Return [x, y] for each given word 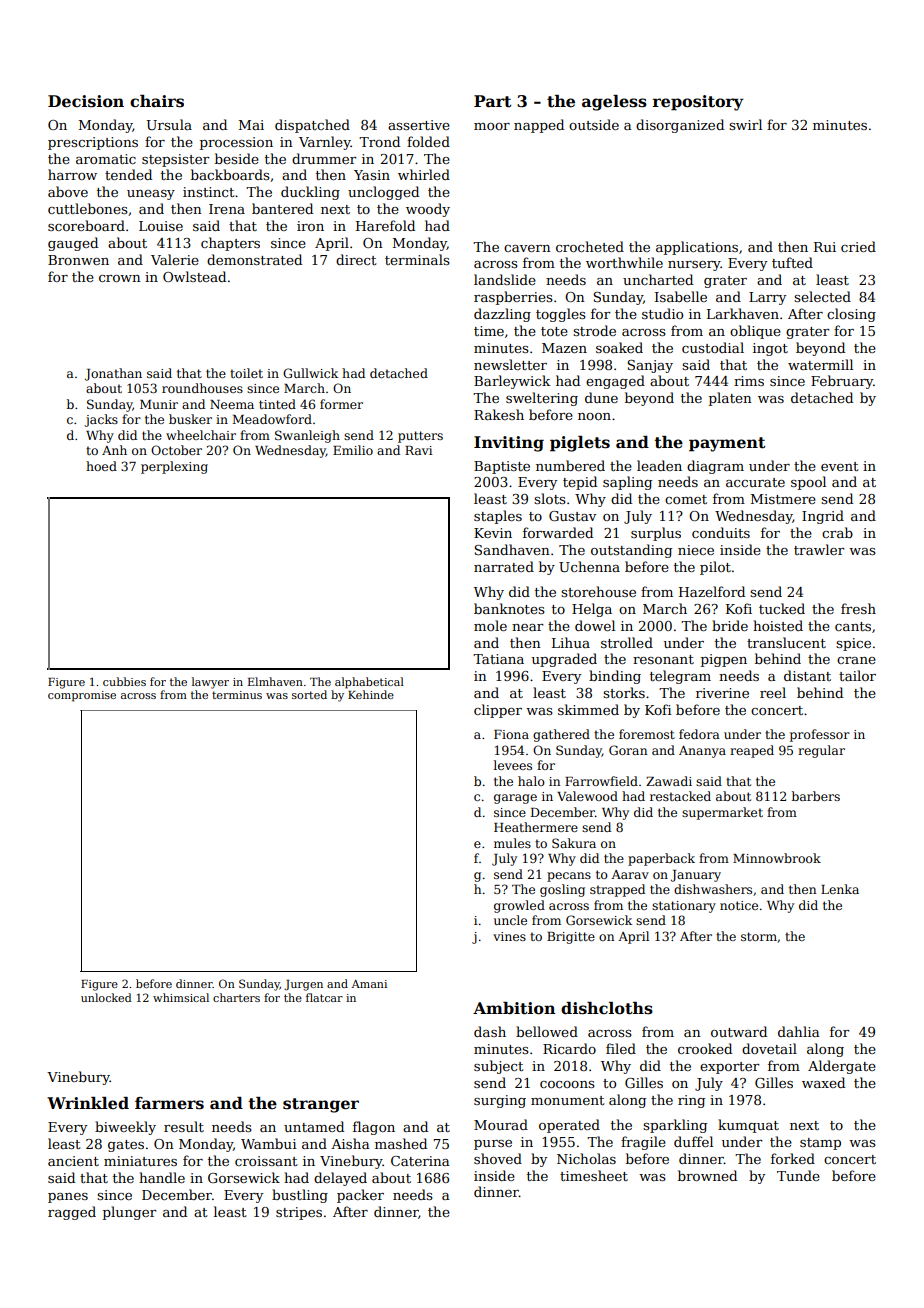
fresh [858, 608]
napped [539, 126]
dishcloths [607, 1008]
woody [428, 210]
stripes [299, 1213]
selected [822, 296]
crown [120, 278]
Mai [251, 125]
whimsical [181, 997]
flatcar [324, 997]
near [527, 627]
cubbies [124, 681]
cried [858, 246]
